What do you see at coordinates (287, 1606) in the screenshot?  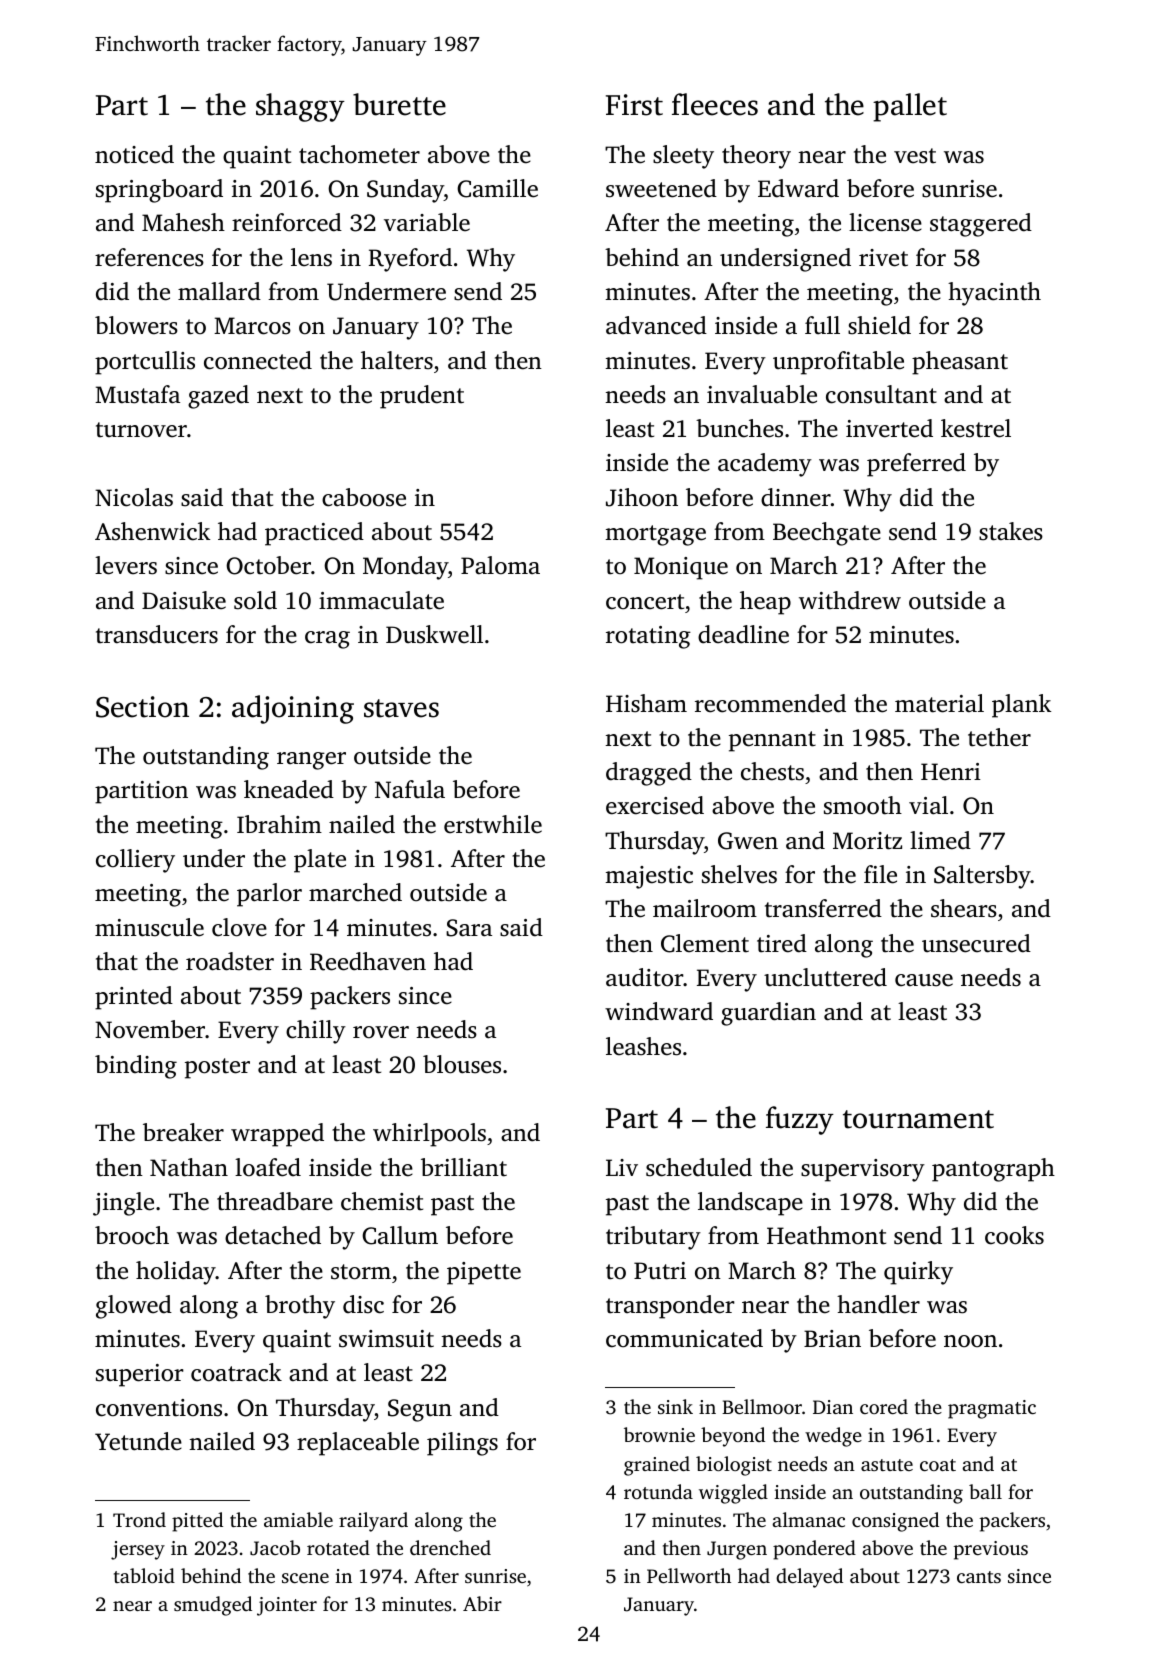 I see `jointer` at bounding box center [287, 1606].
